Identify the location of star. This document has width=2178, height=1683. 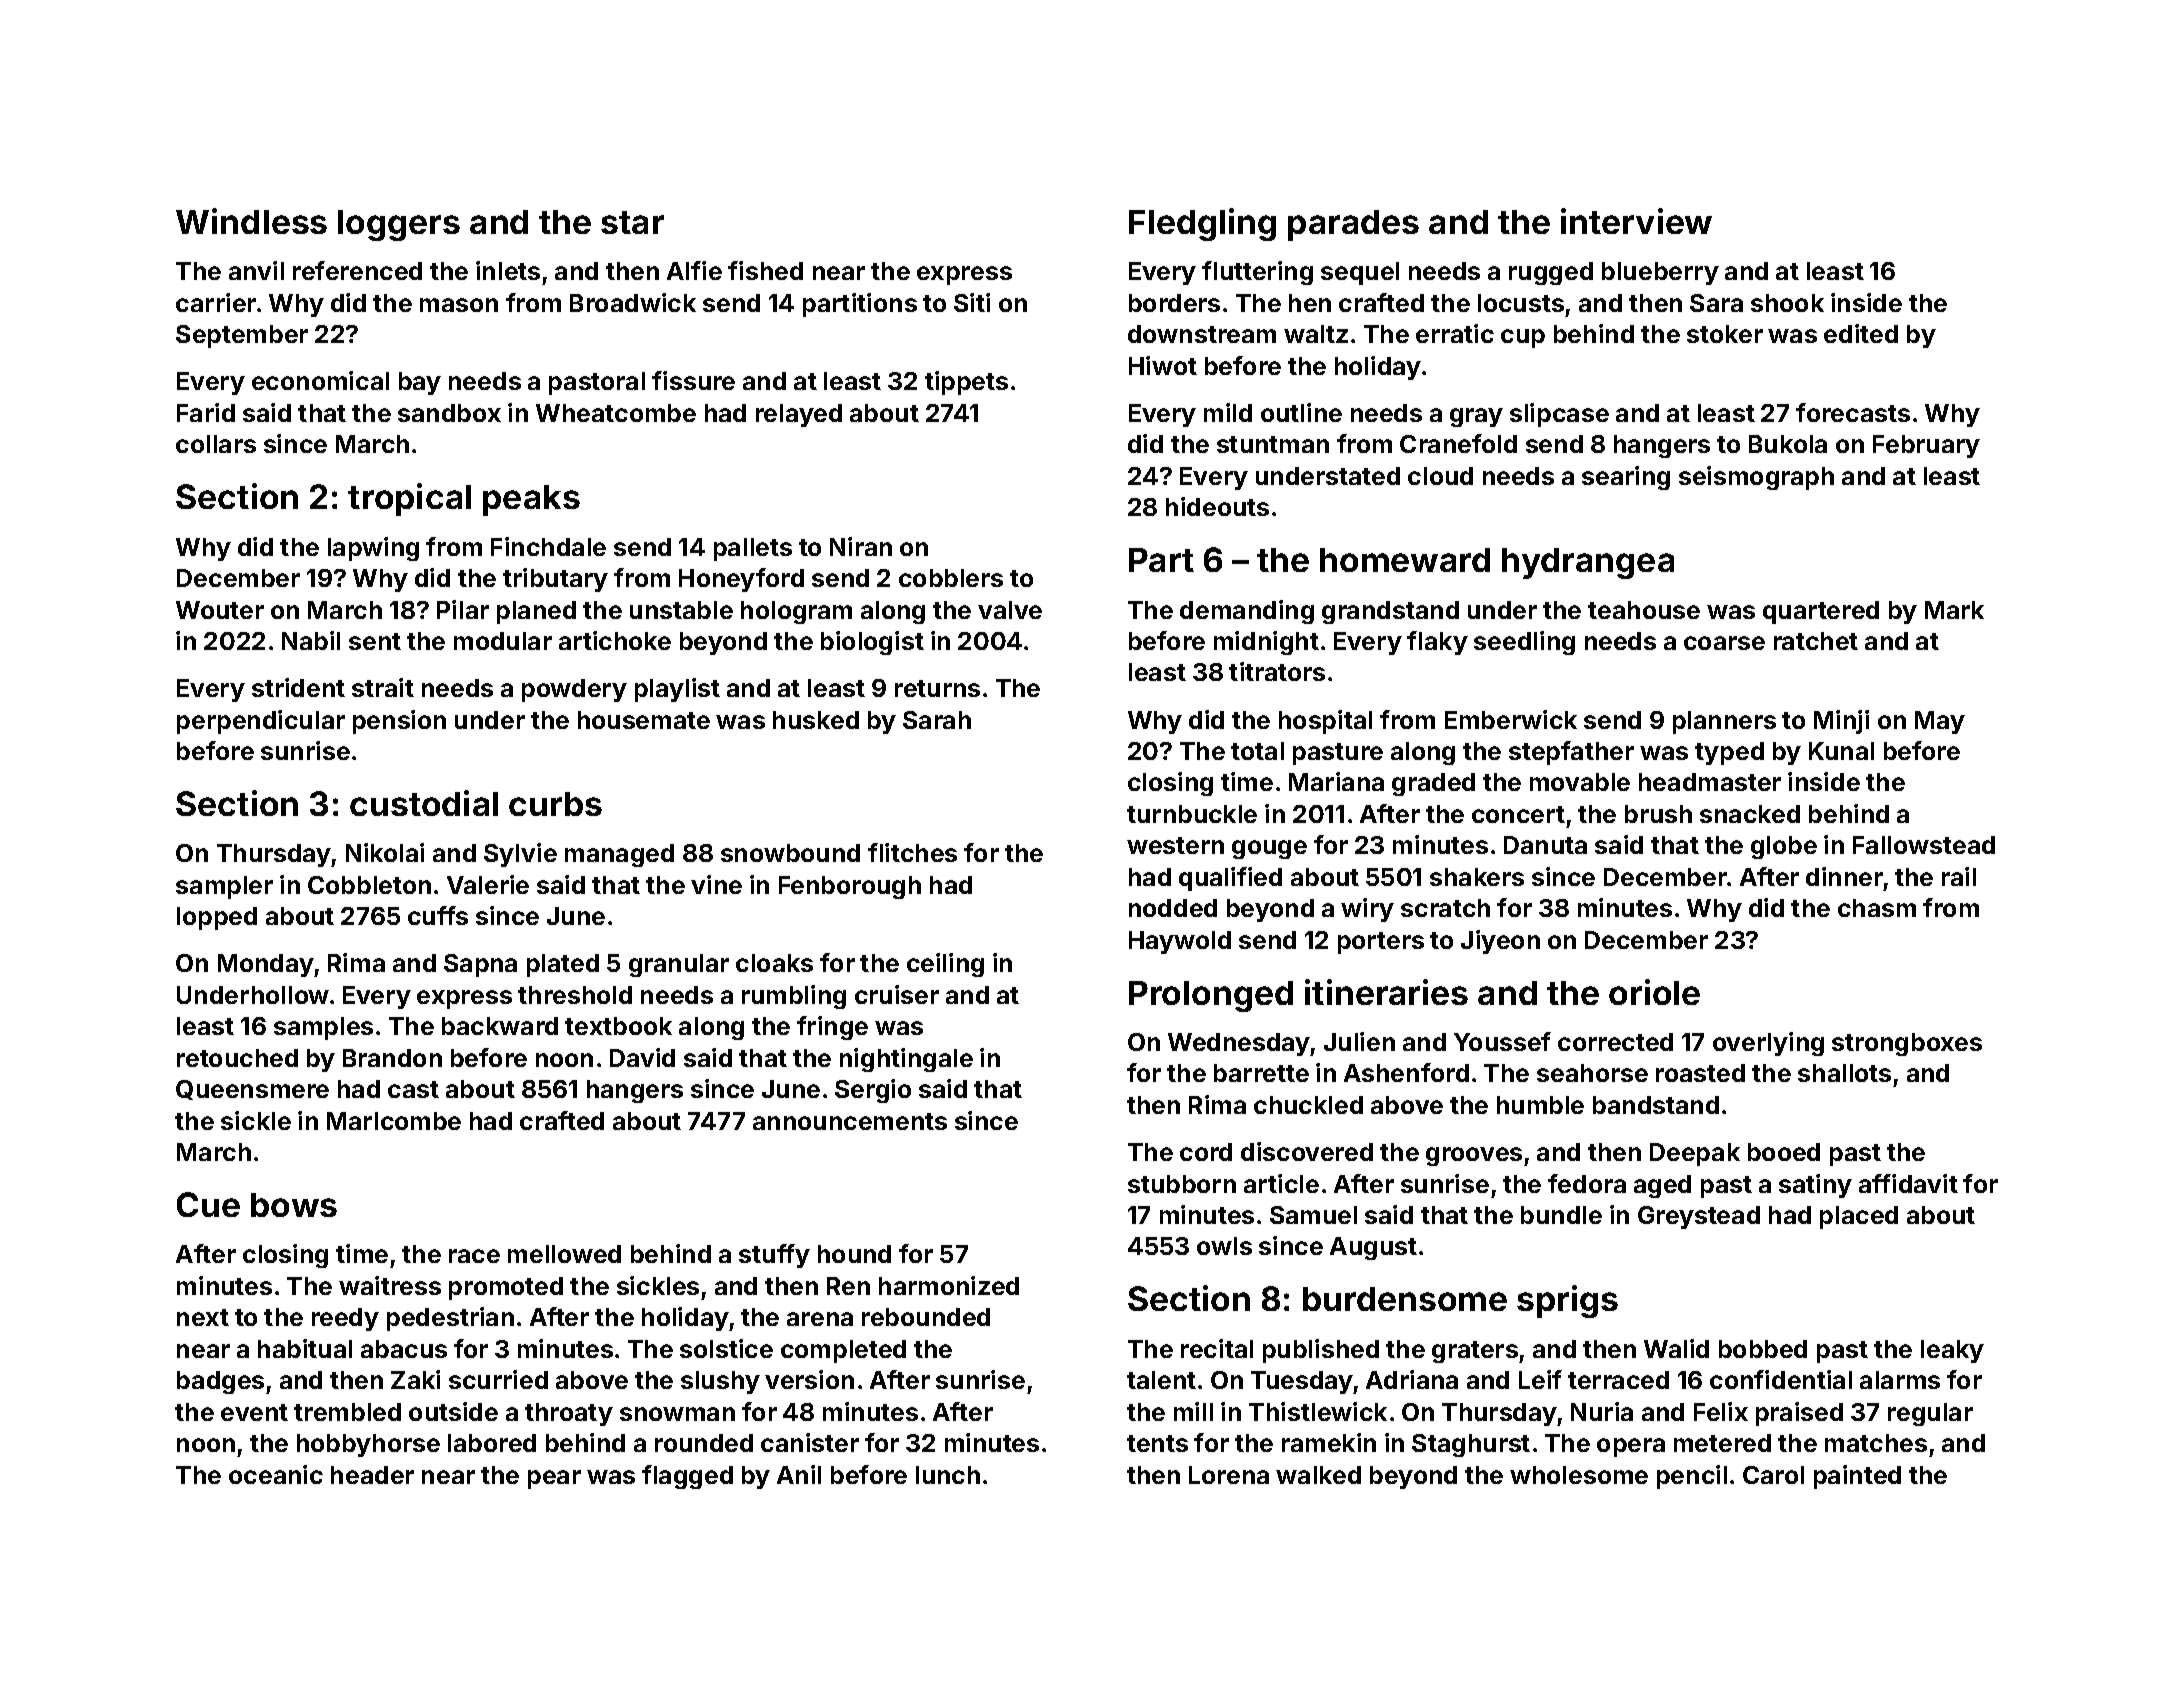
(632, 222).
